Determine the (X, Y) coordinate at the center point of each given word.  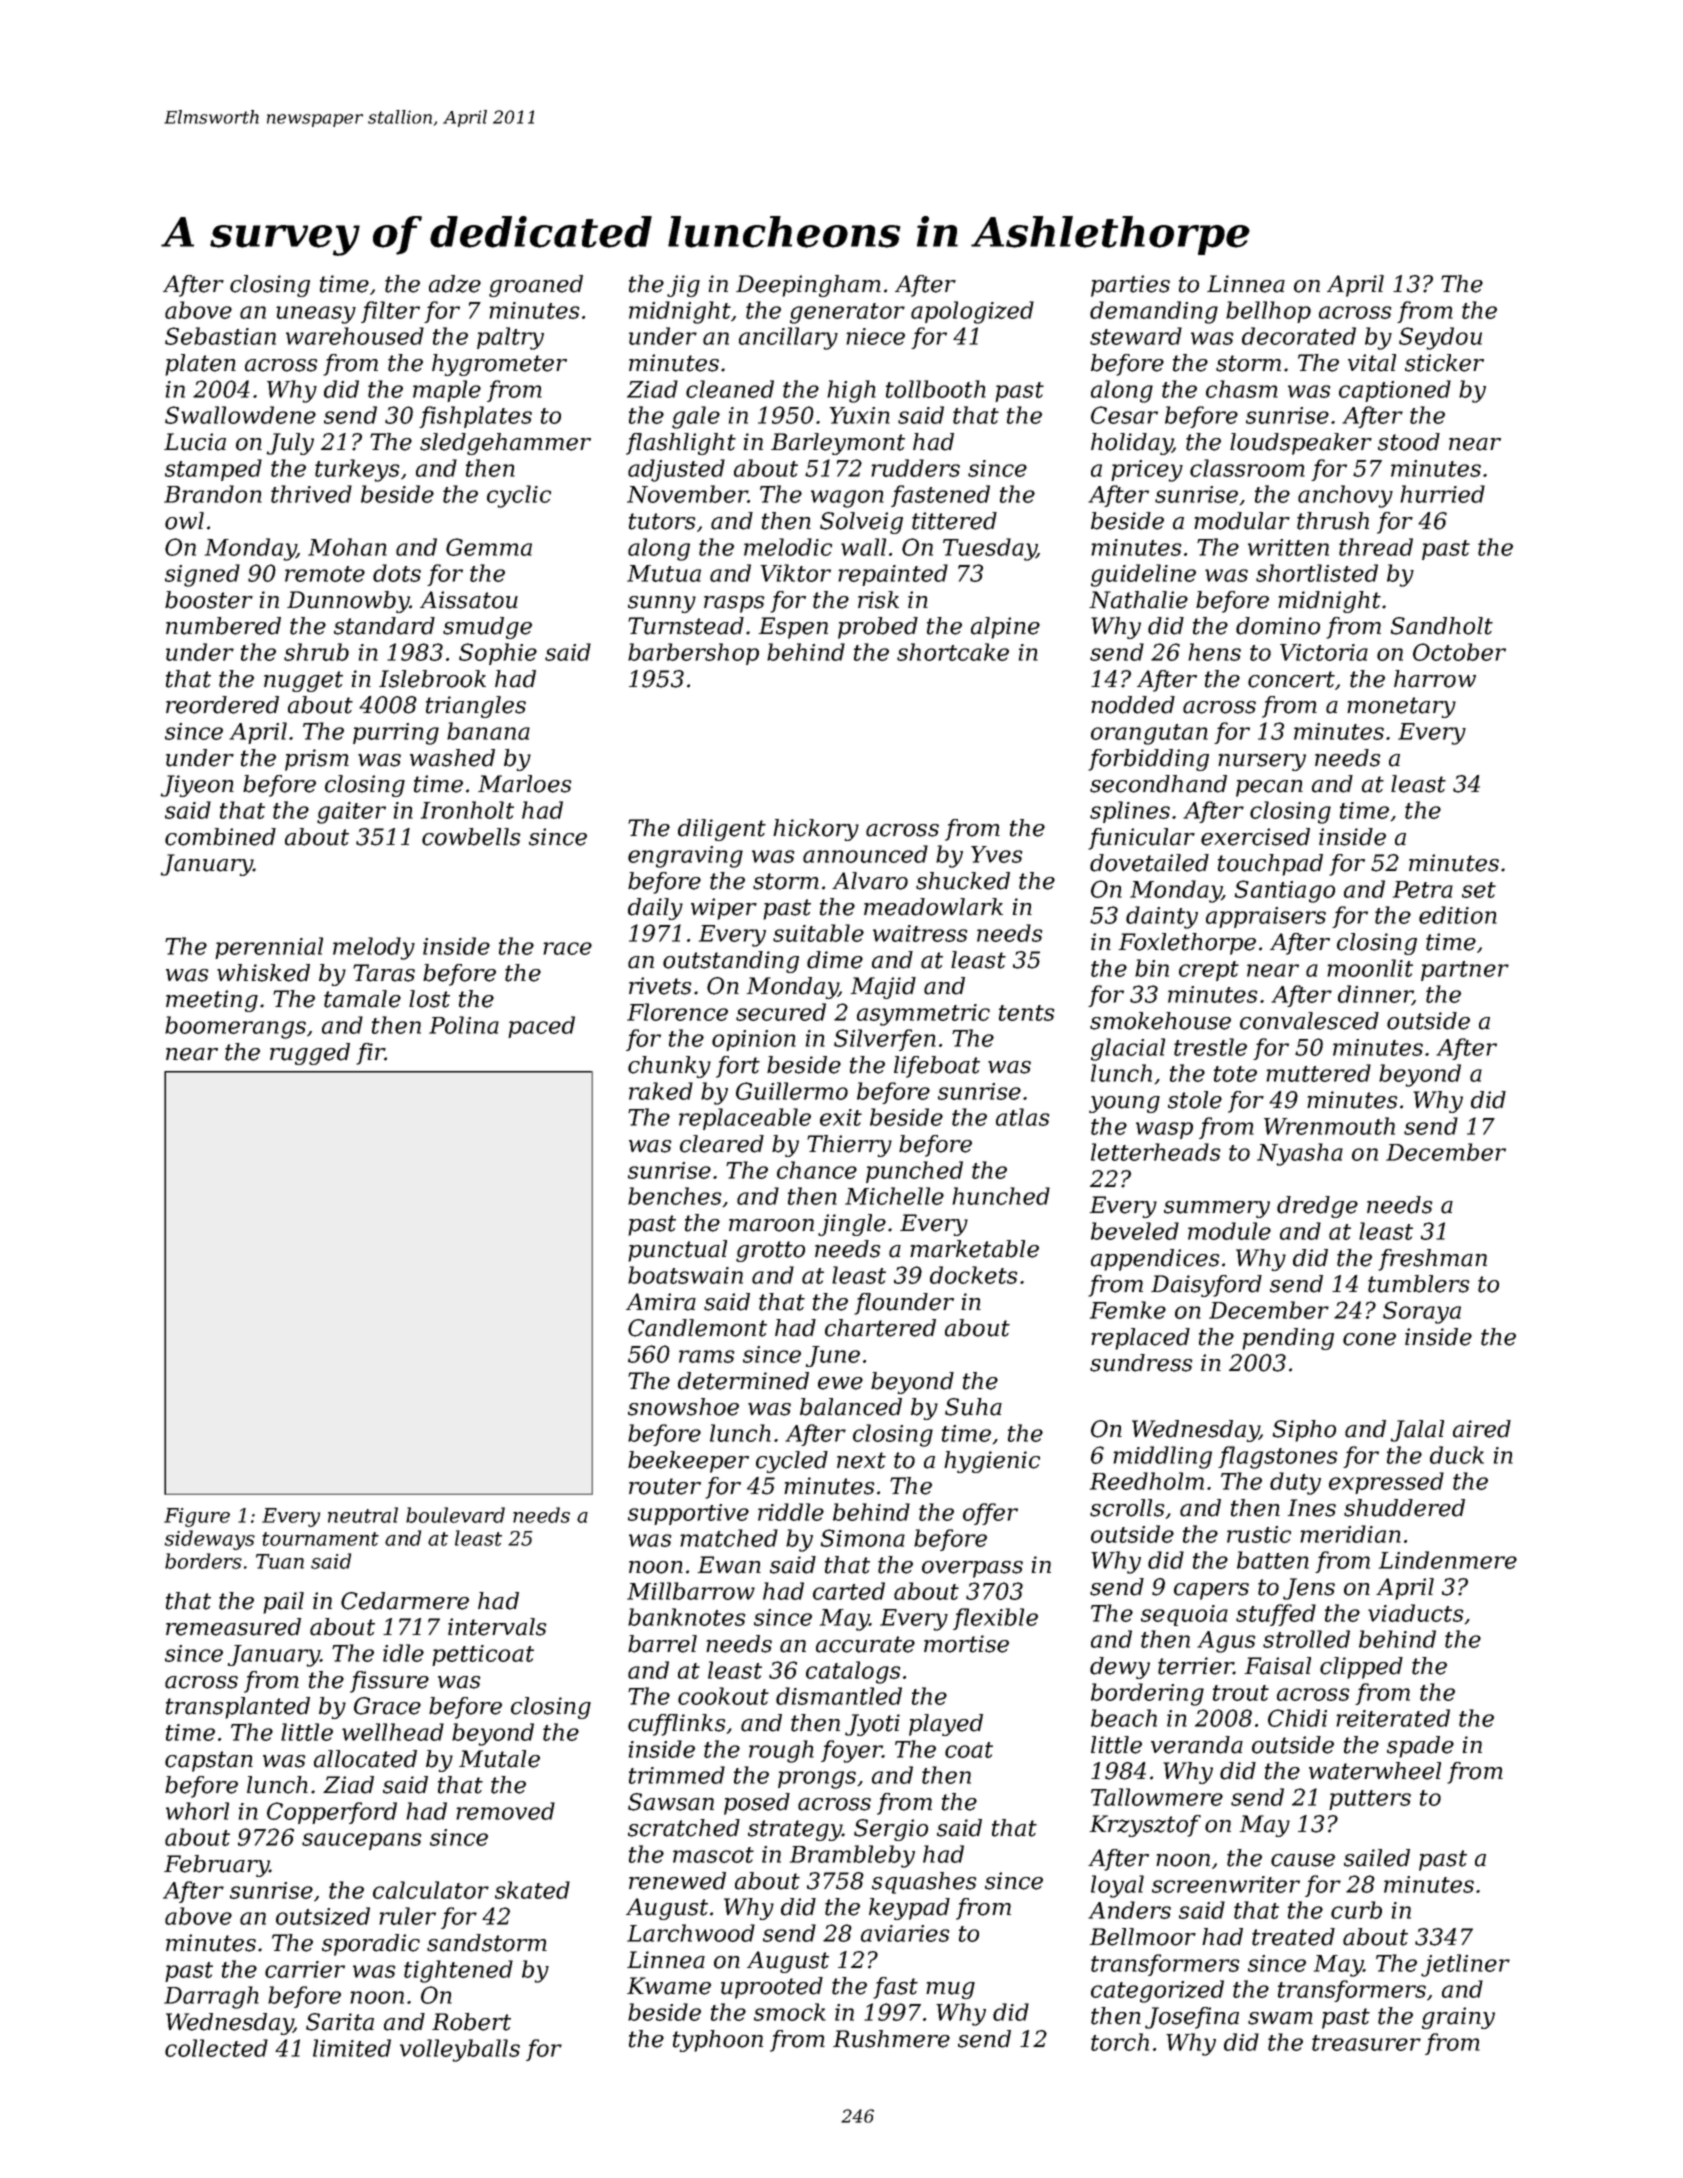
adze (455, 284)
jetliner (1465, 1965)
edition (1458, 915)
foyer (851, 1751)
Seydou (1440, 338)
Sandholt (1441, 626)
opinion (754, 1040)
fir (370, 1054)
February (216, 1866)
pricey (1147, 471)
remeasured (233, 1627)
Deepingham (808, 286)
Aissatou (469, 600)
